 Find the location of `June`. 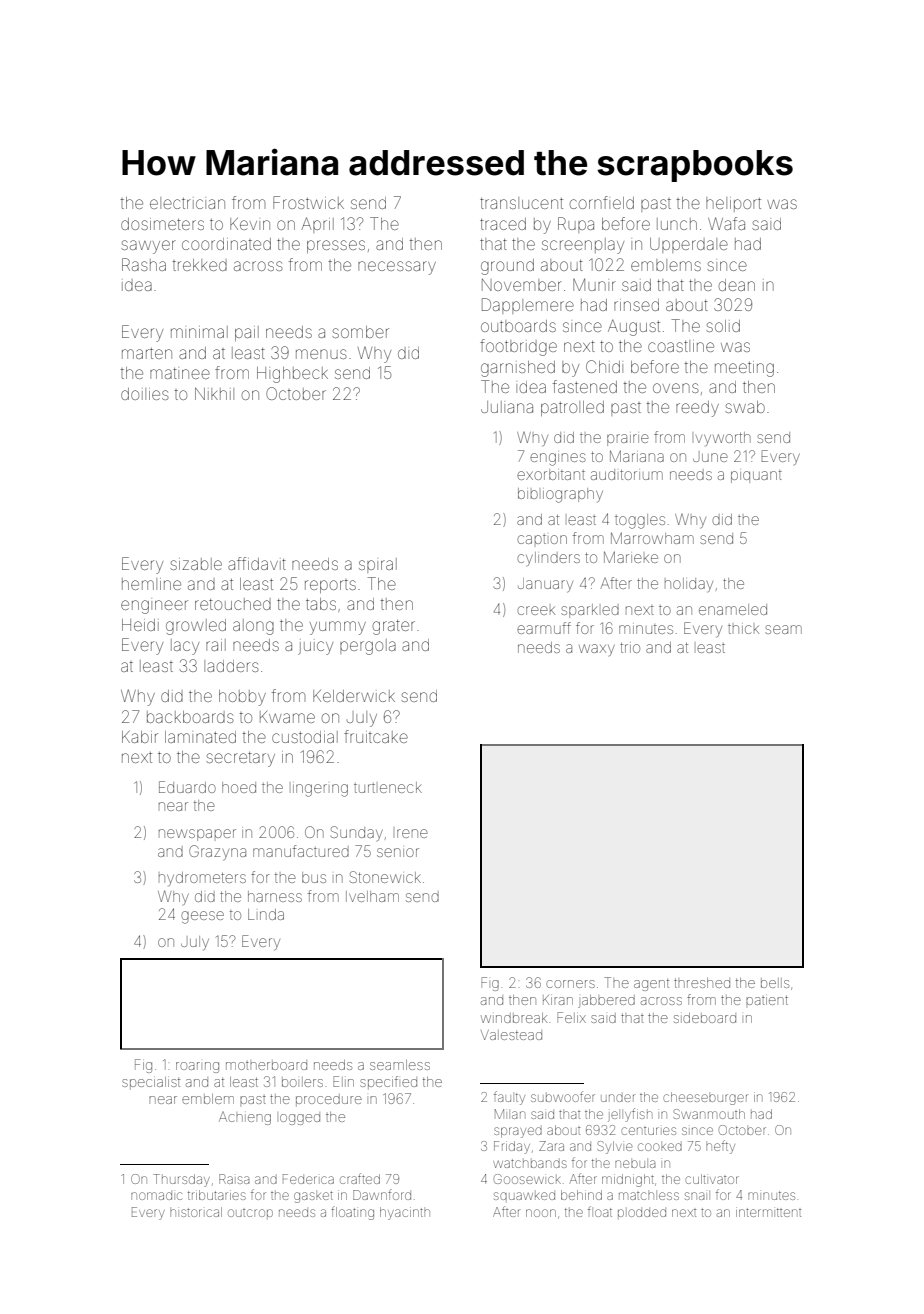

June is located at coordinates (710, 457).
